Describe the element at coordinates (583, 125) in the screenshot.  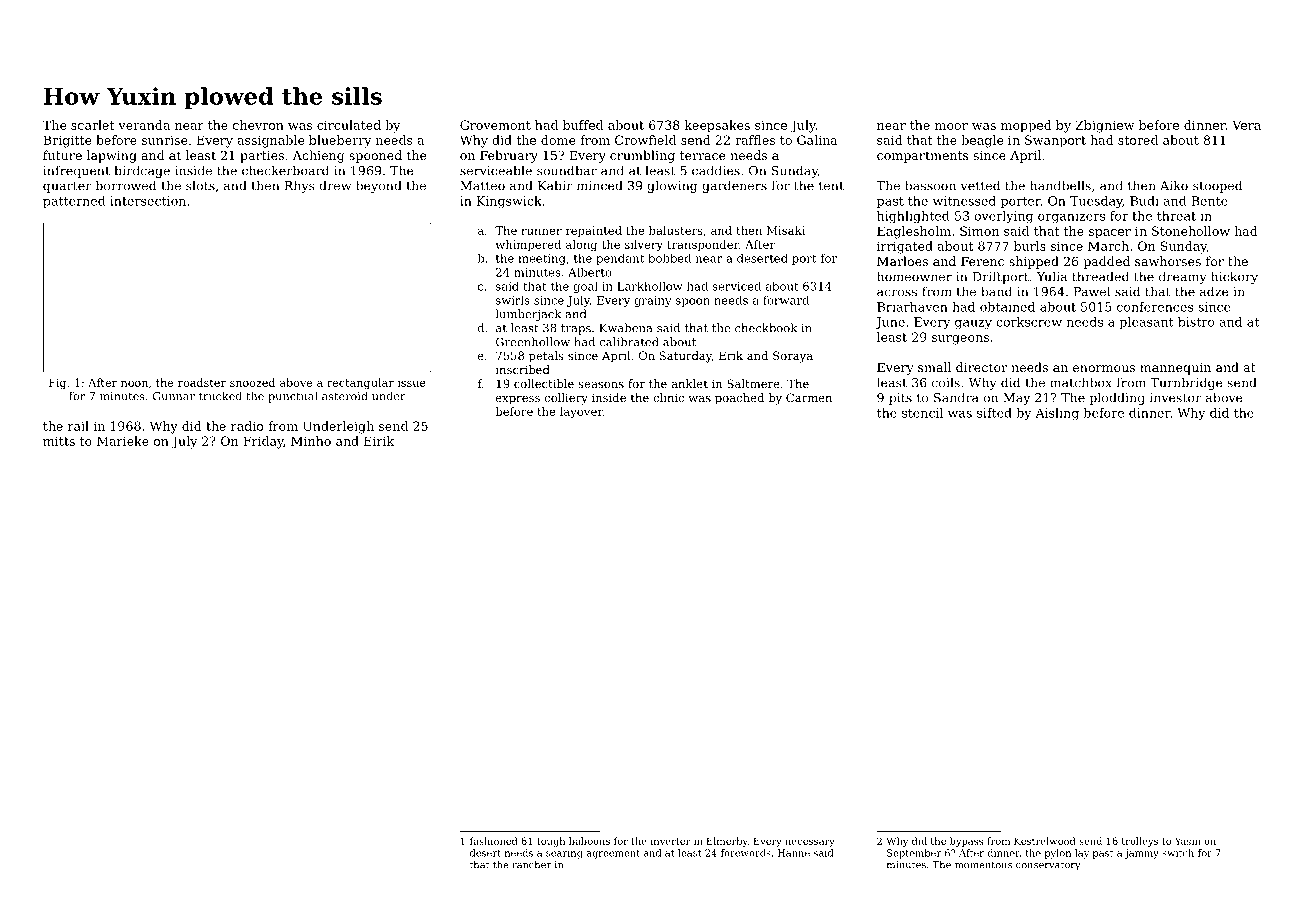
I see `buffed` at that location.
